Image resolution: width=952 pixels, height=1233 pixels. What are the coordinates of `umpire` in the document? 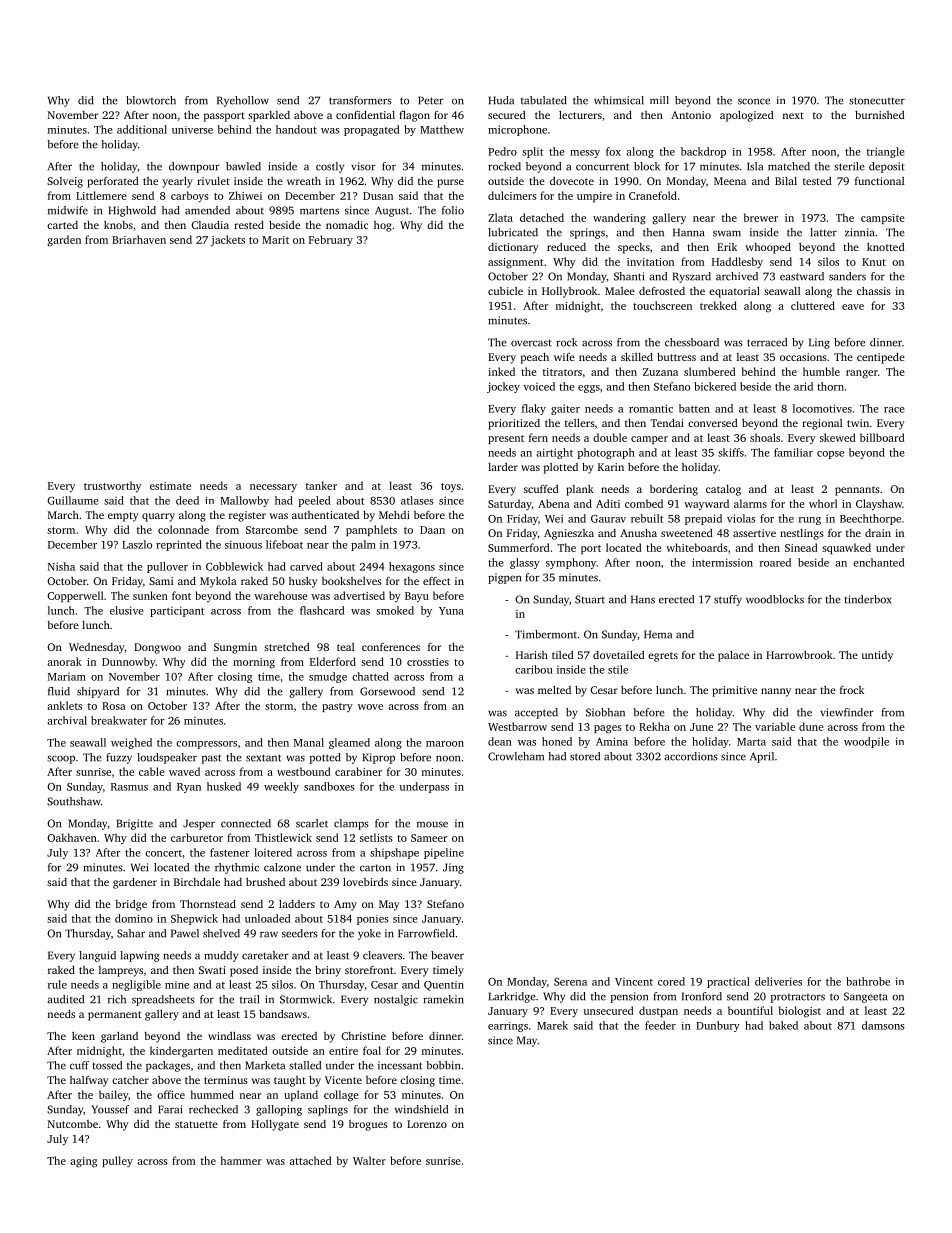 It's located at (594, 197).
